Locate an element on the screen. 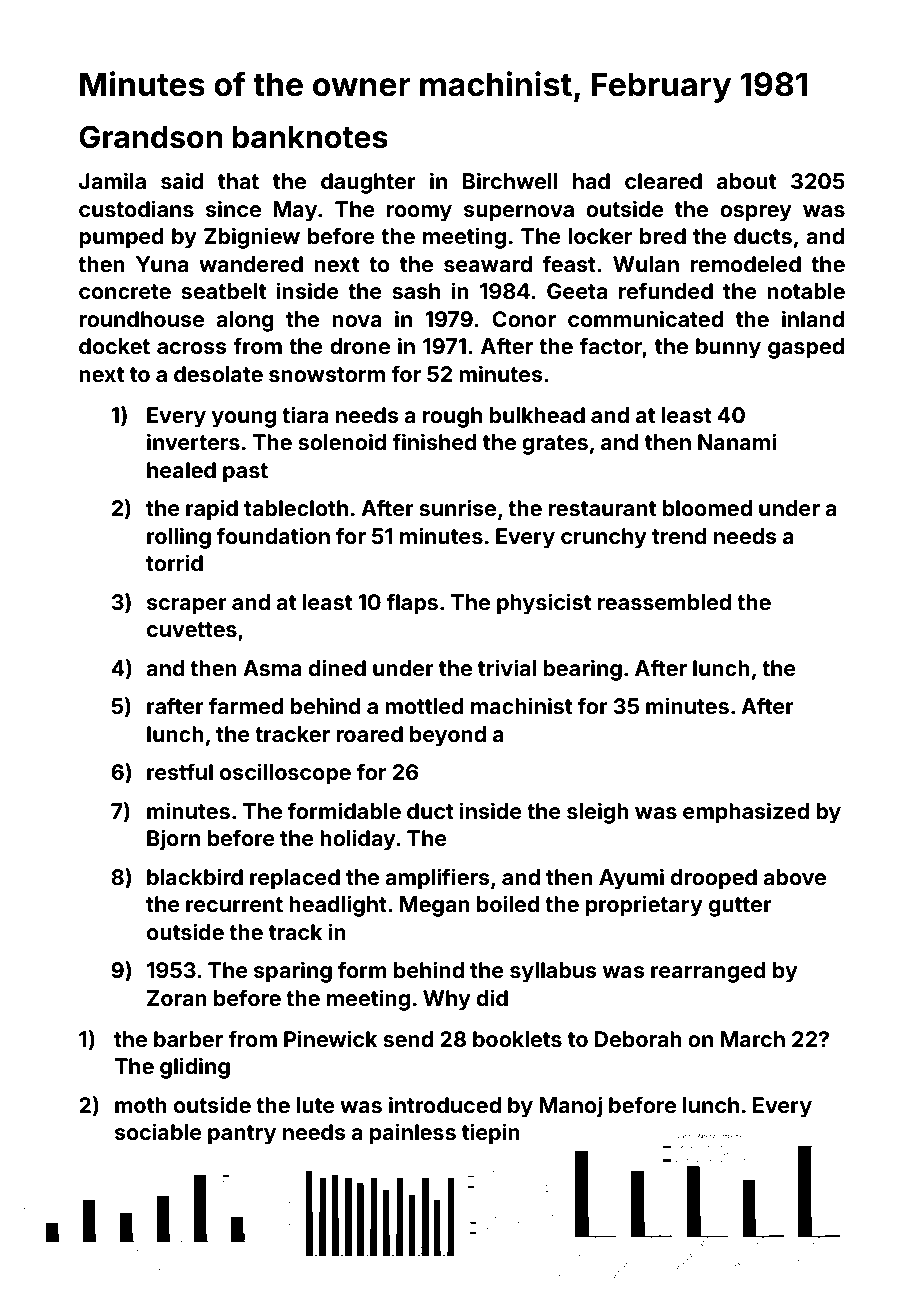  Yuna is located at coordinates (162, 264).
